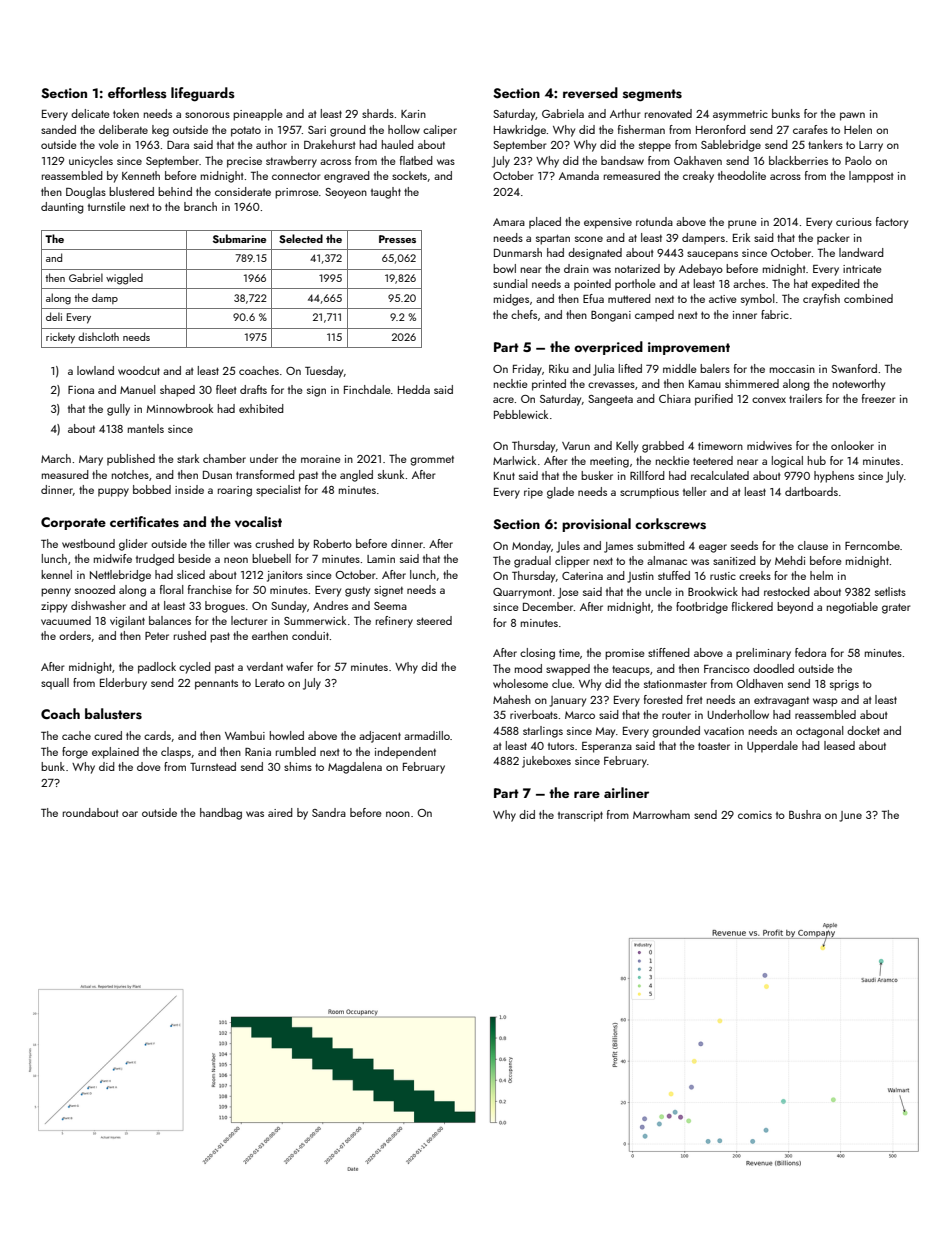 The width and height of the page is (952, 1233). I want to click on segments, so click(652, 95).
